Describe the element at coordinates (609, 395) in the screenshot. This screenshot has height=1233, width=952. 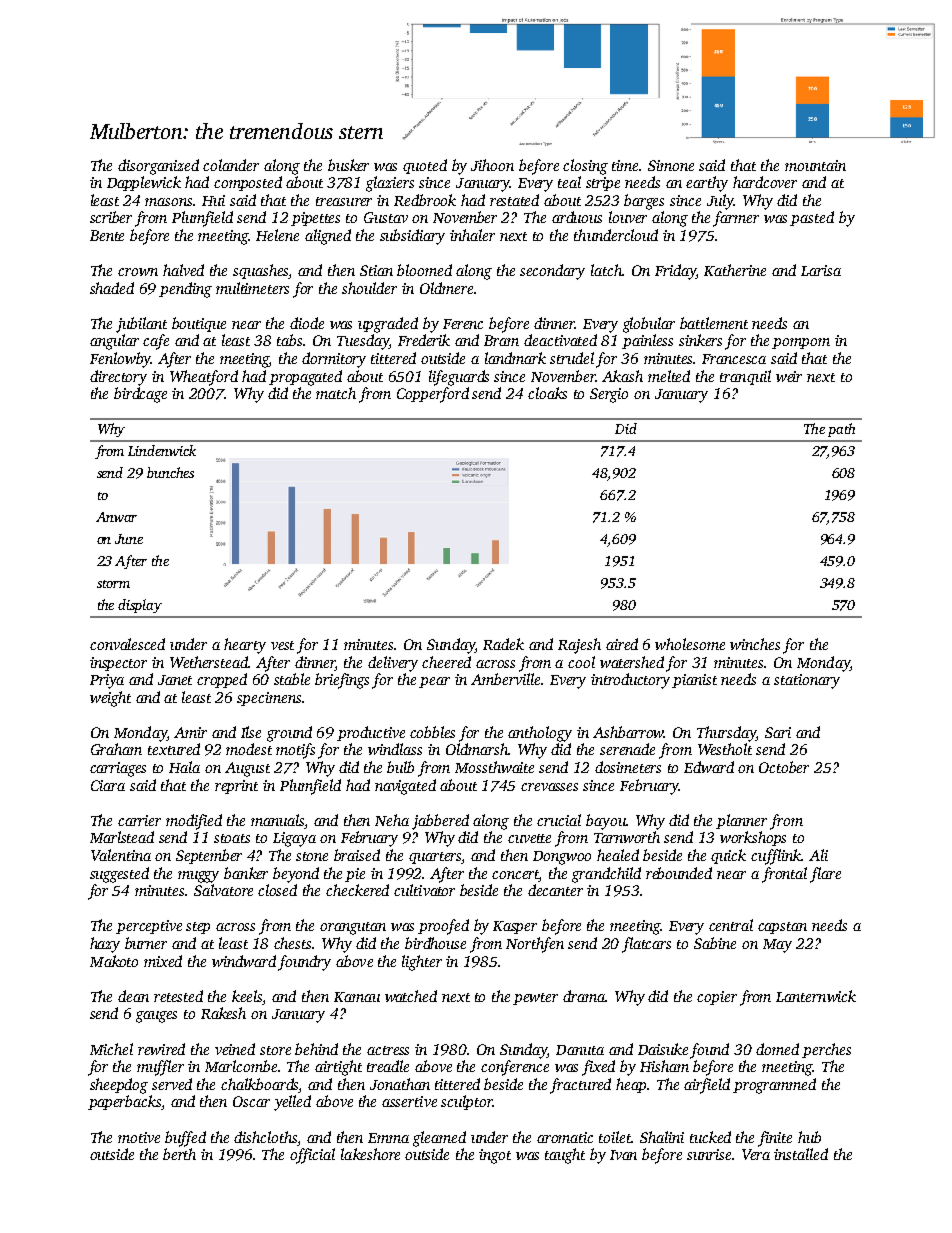
I see `Sergio` at that location.
